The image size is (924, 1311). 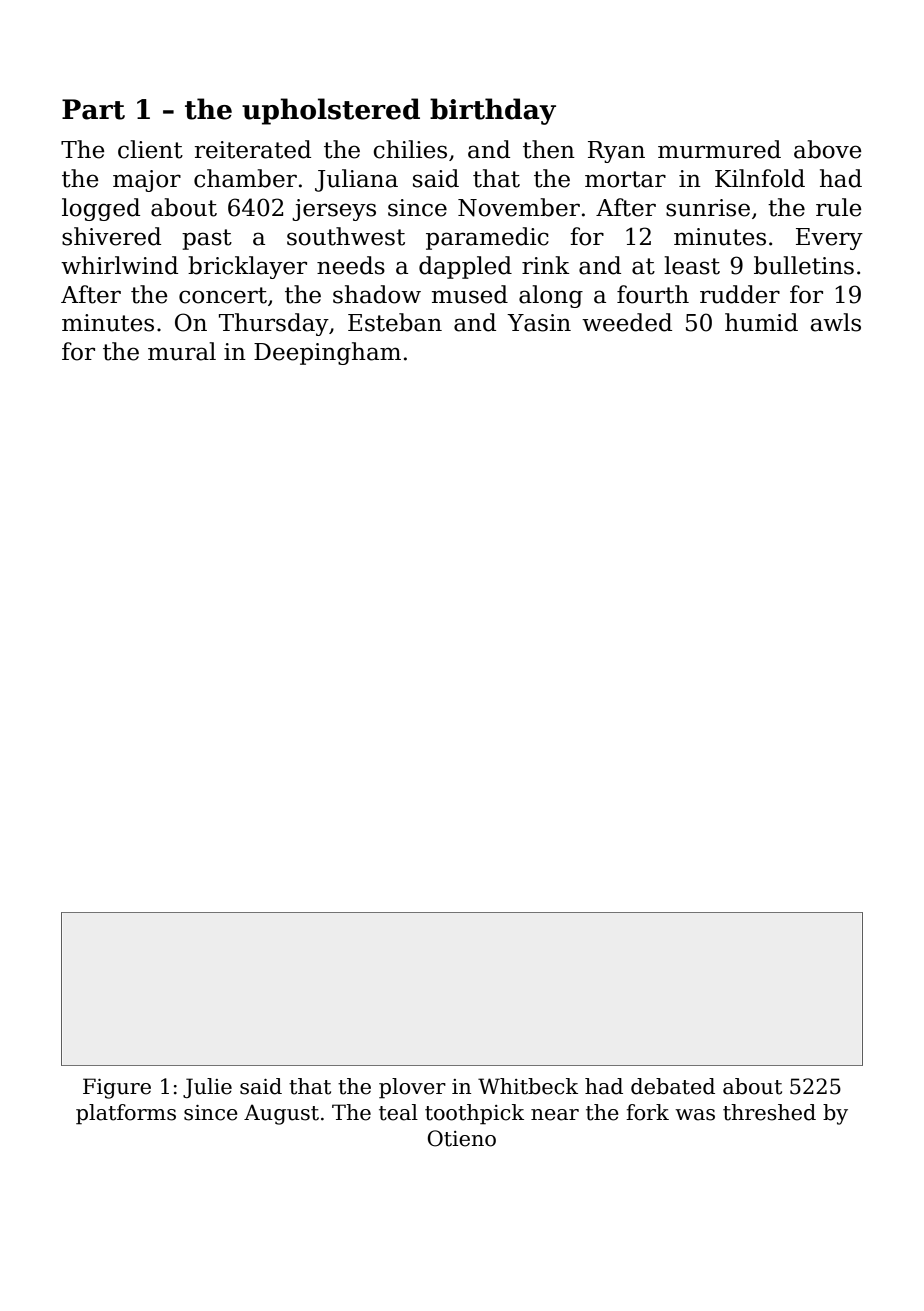 I want to click on above, so click(x=828, y=149).
